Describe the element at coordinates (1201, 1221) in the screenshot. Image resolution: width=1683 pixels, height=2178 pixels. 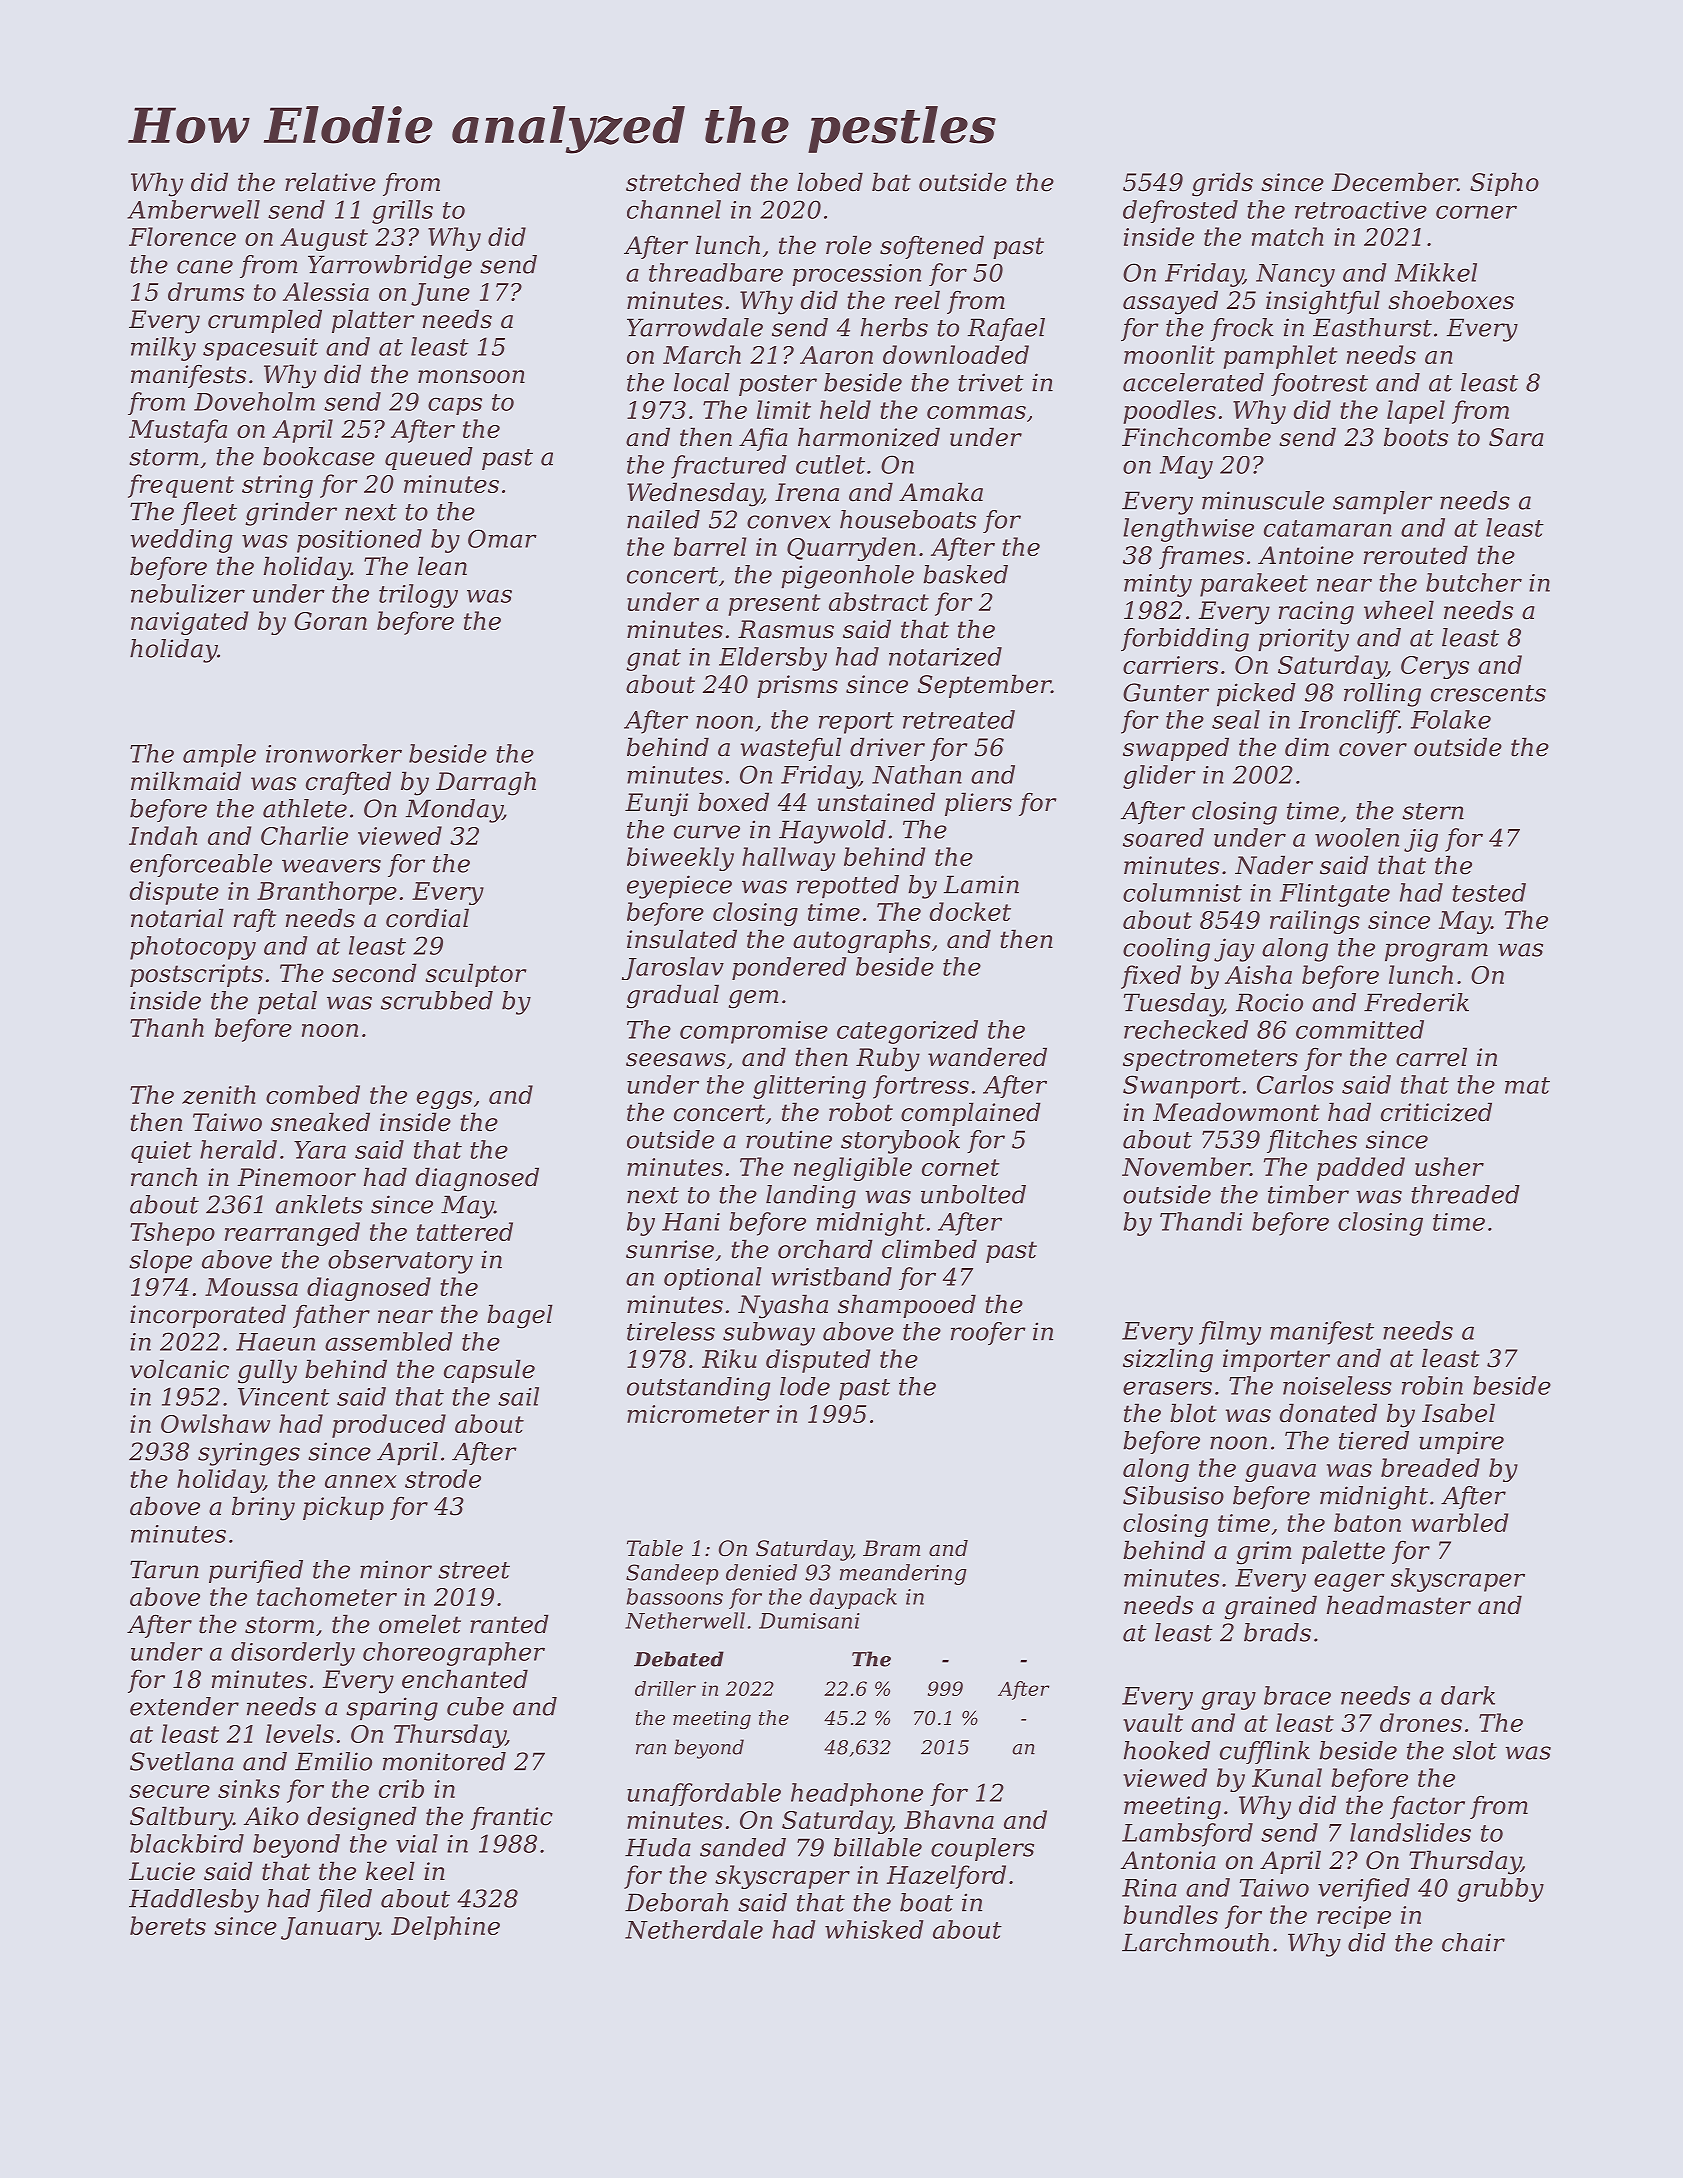
I see `Thandi` at that location.
